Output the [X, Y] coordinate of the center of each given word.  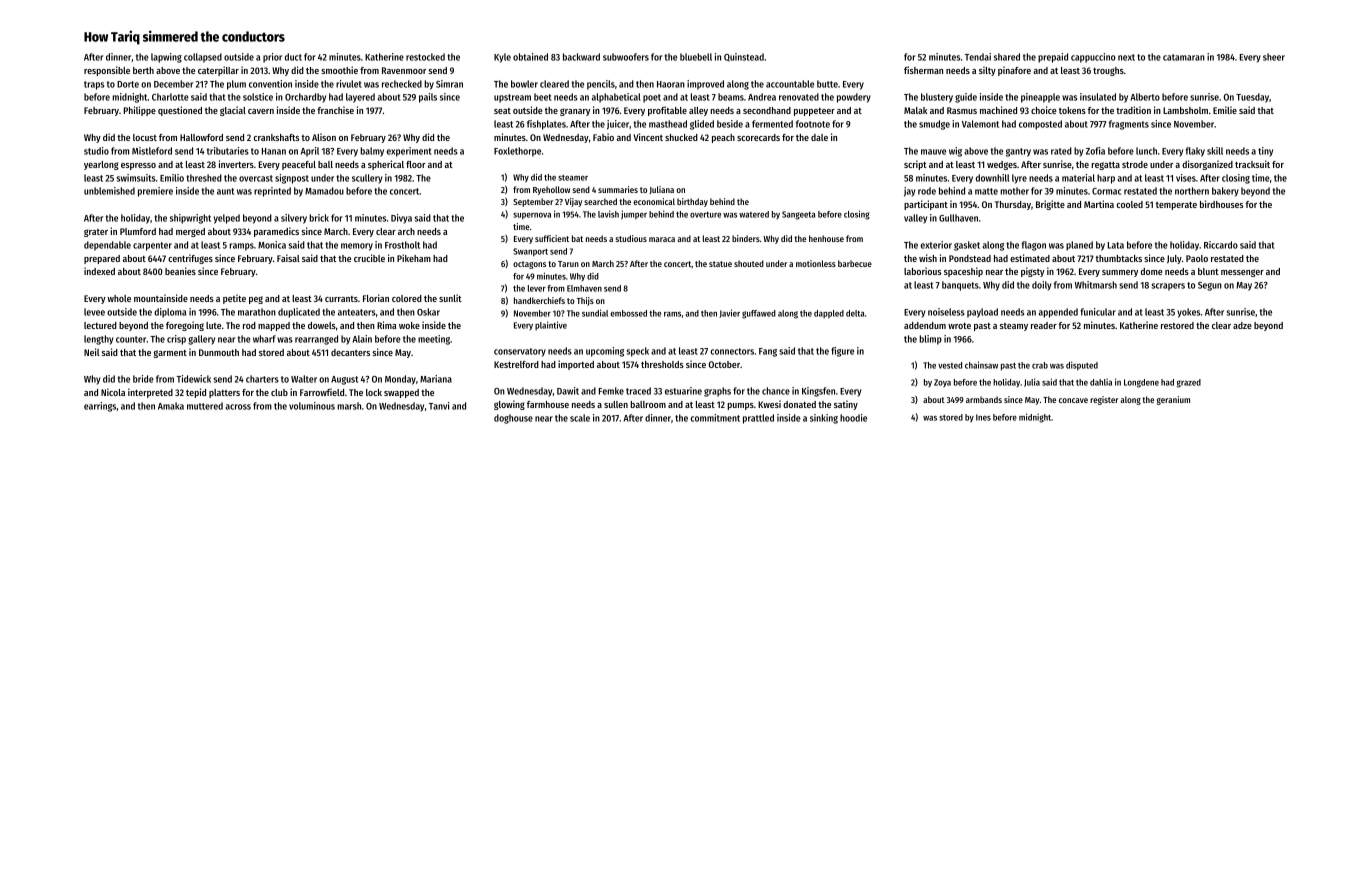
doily [1041, 286]
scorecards [758, 137]
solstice [258, 97]
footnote [813, 124]
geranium [1173, 400]
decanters [350, 352]
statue [720, 264]
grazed [1188, 383]
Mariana [436, 379]
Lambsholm [1185, 110]
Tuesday [1252, 98]
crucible [369, 258]
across [238, 407]
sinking [824, 419]
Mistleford [152, 151]
